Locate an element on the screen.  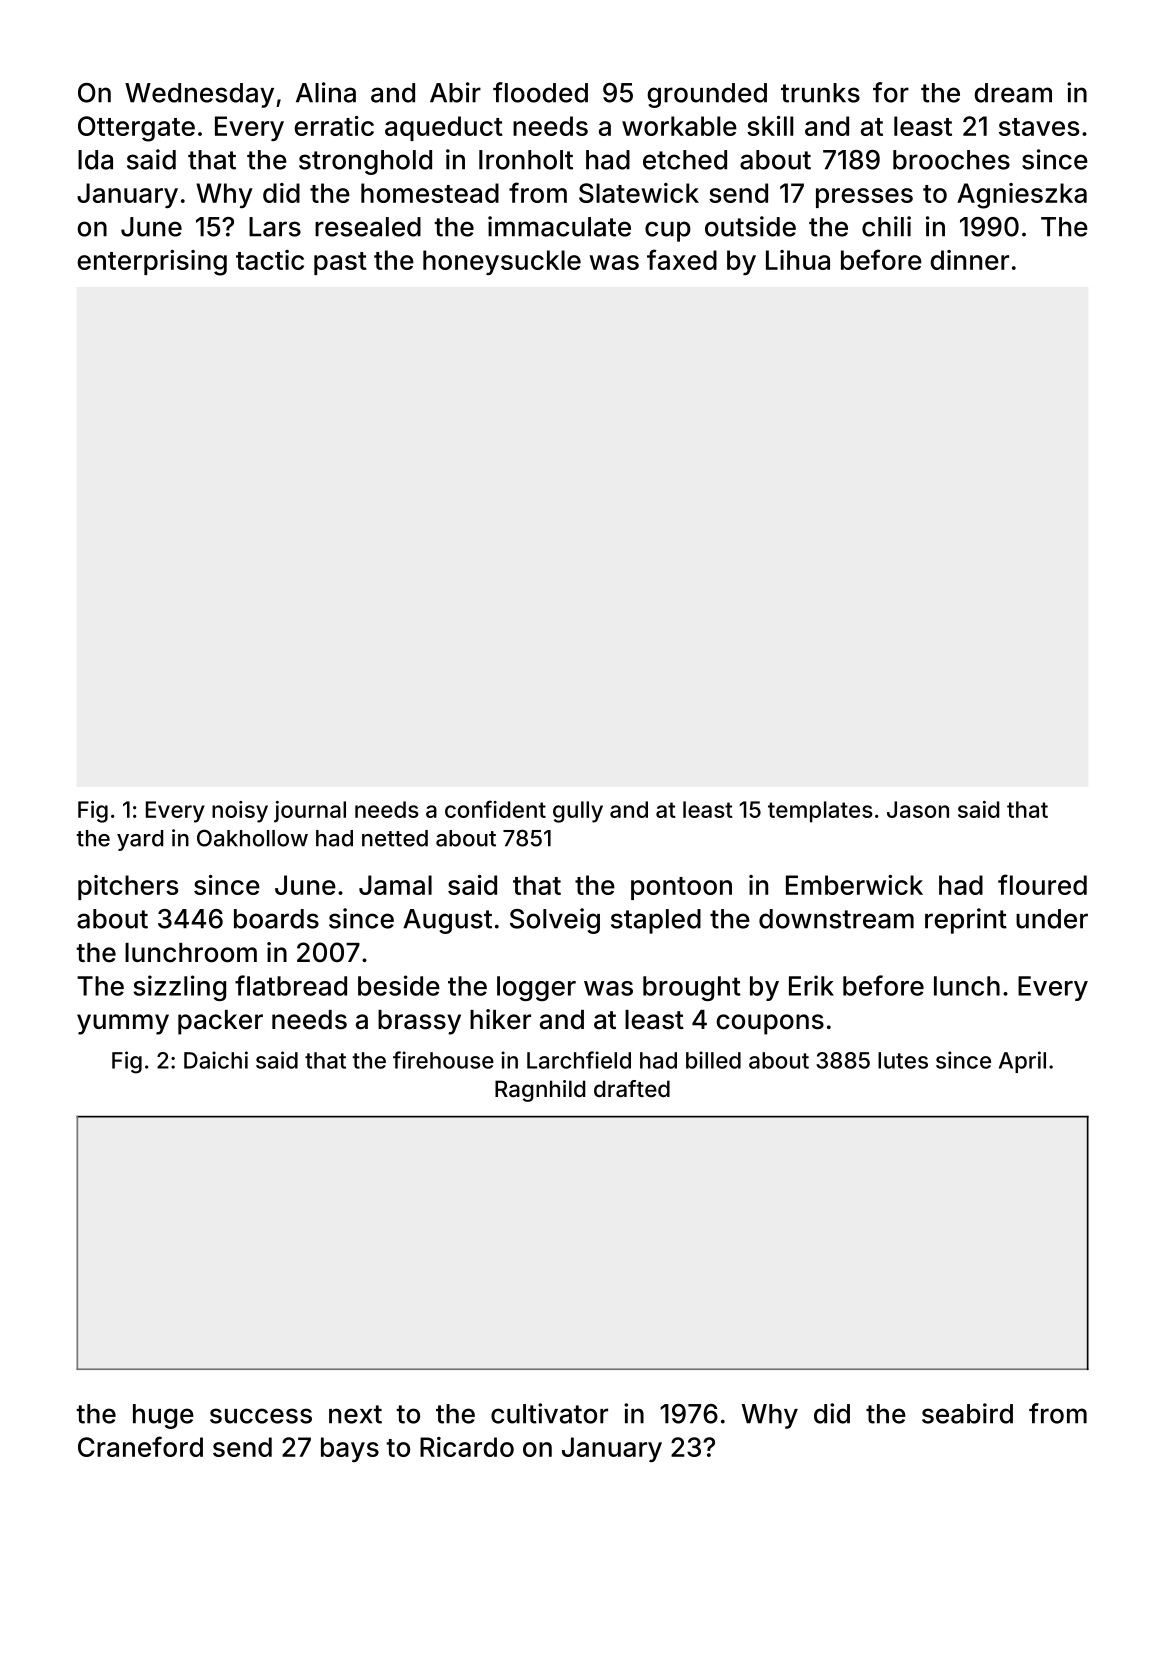
Ricardo is located at coordinates (467, 1447).
